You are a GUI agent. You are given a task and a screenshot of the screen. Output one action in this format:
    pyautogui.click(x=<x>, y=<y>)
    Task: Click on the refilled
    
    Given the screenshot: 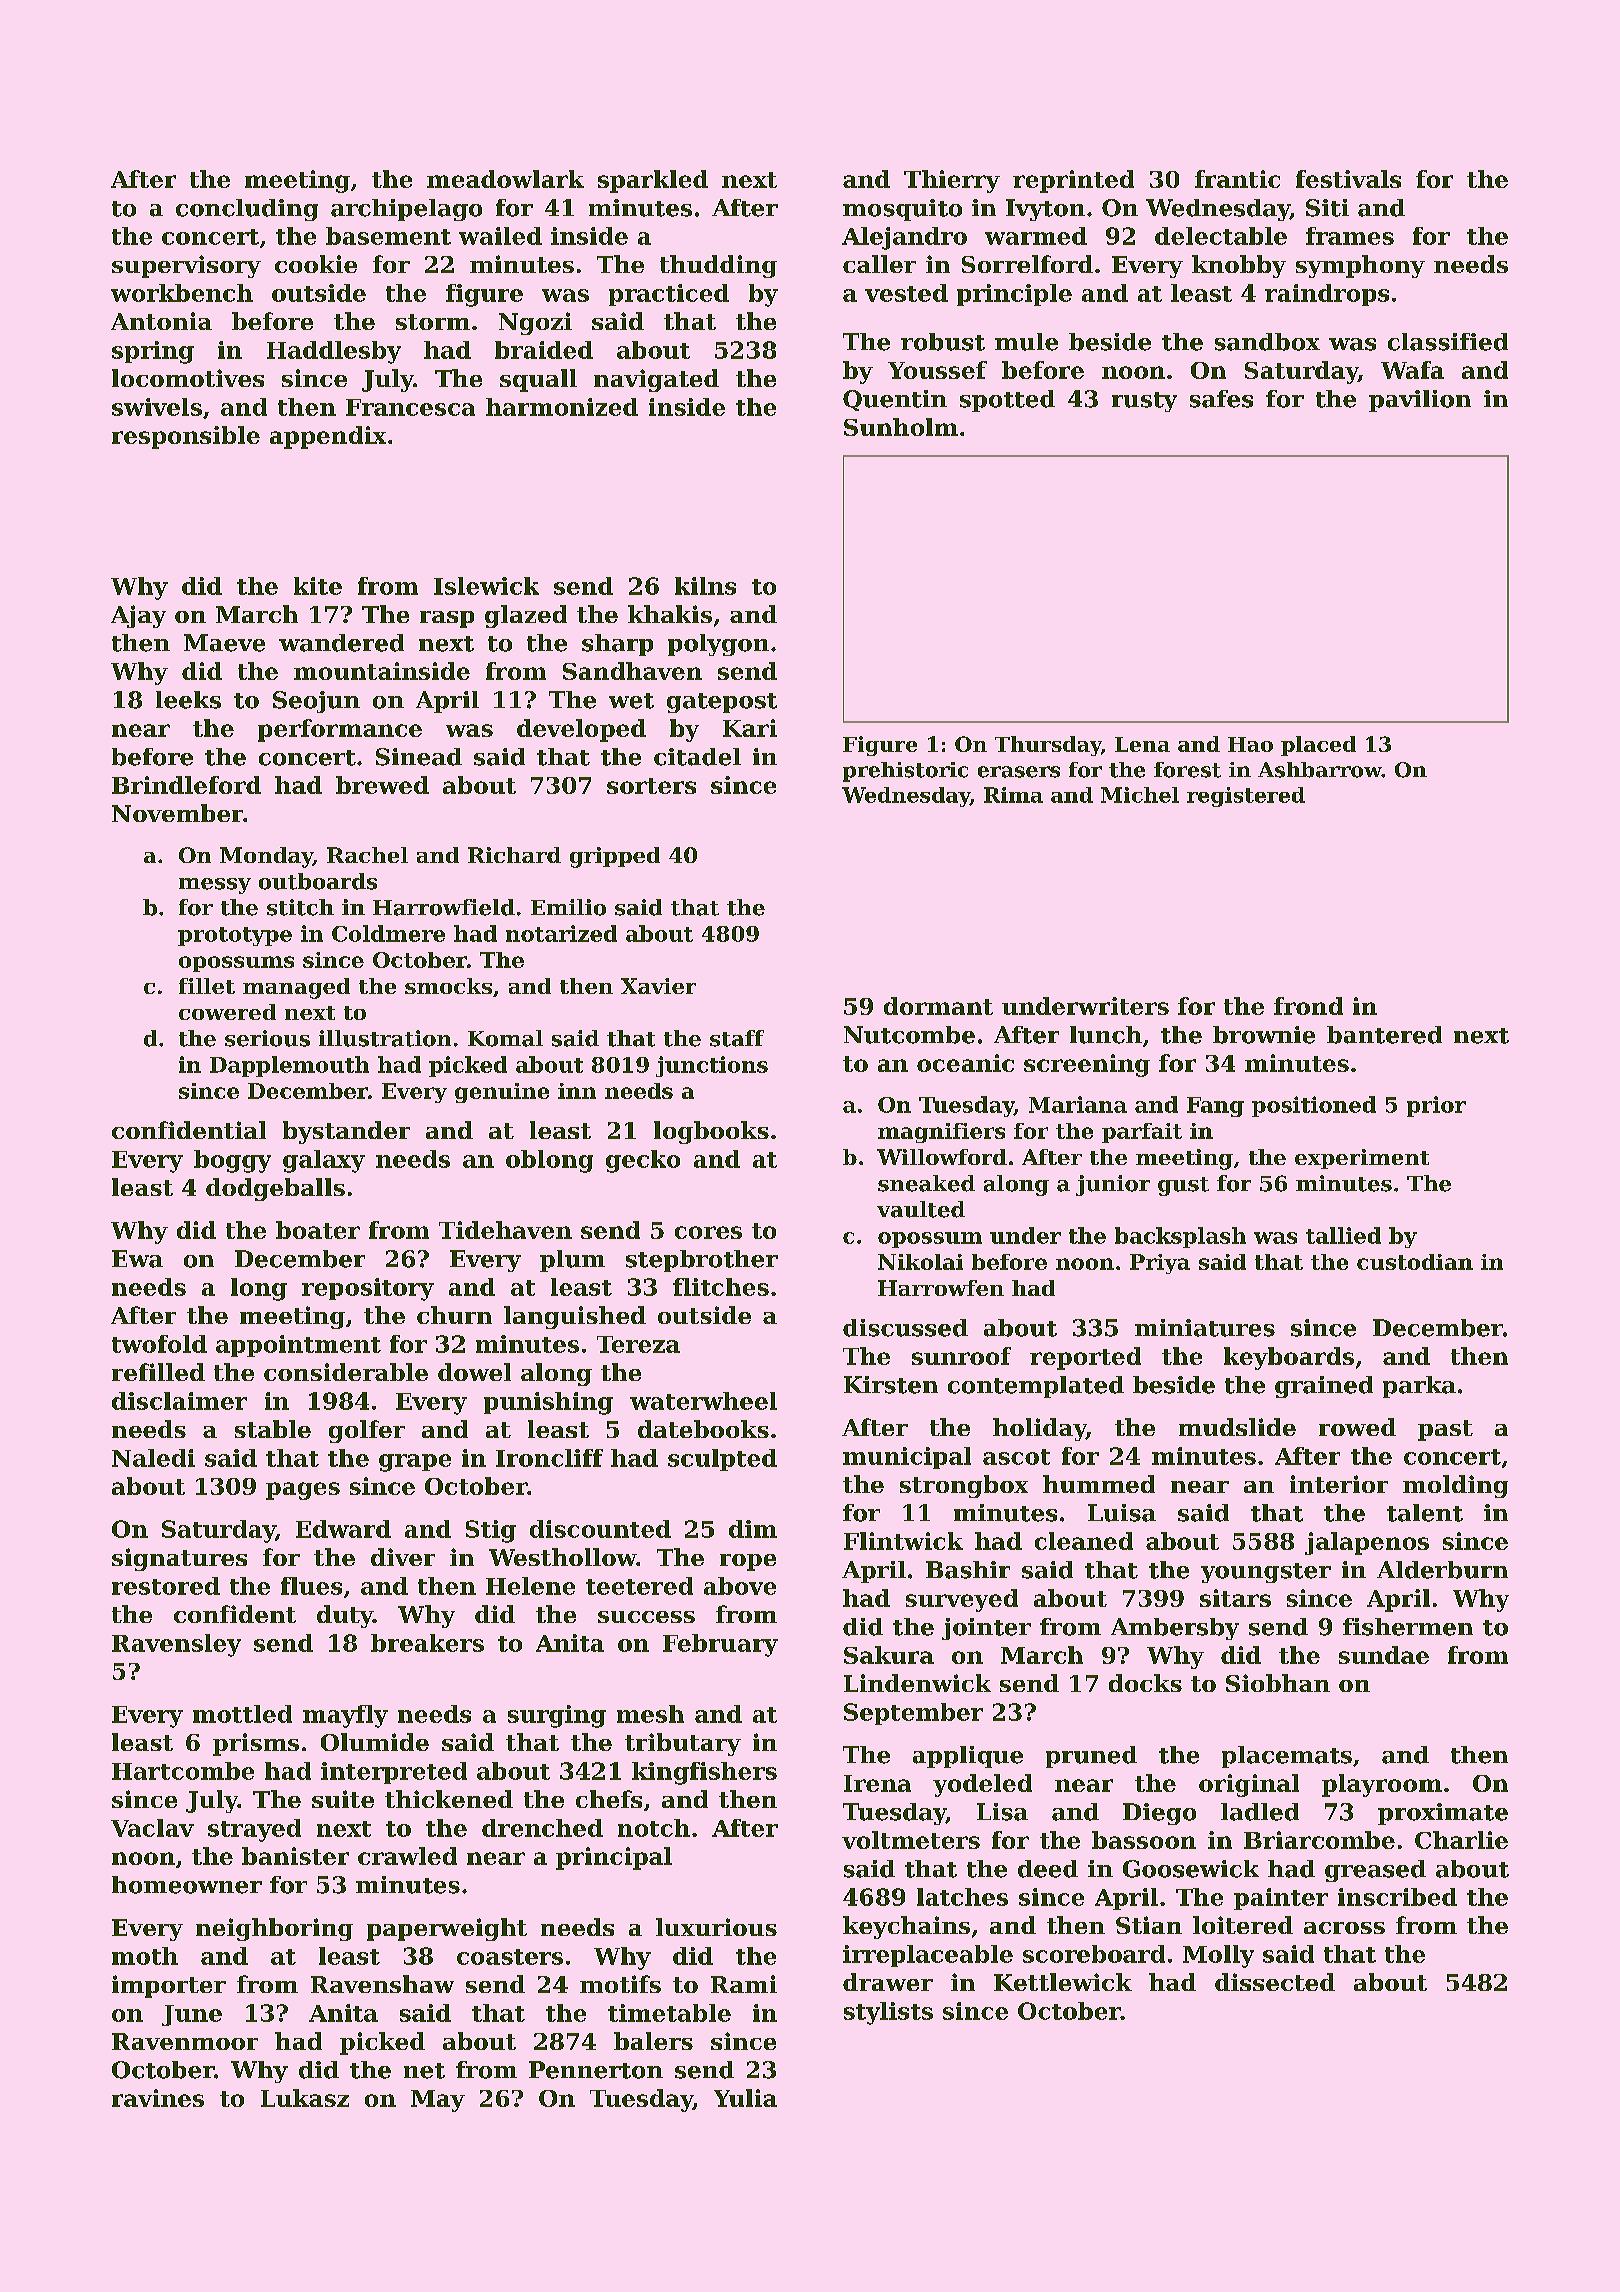 What is the action you would take?
    pyautogui.click(x=158, y=1372)
